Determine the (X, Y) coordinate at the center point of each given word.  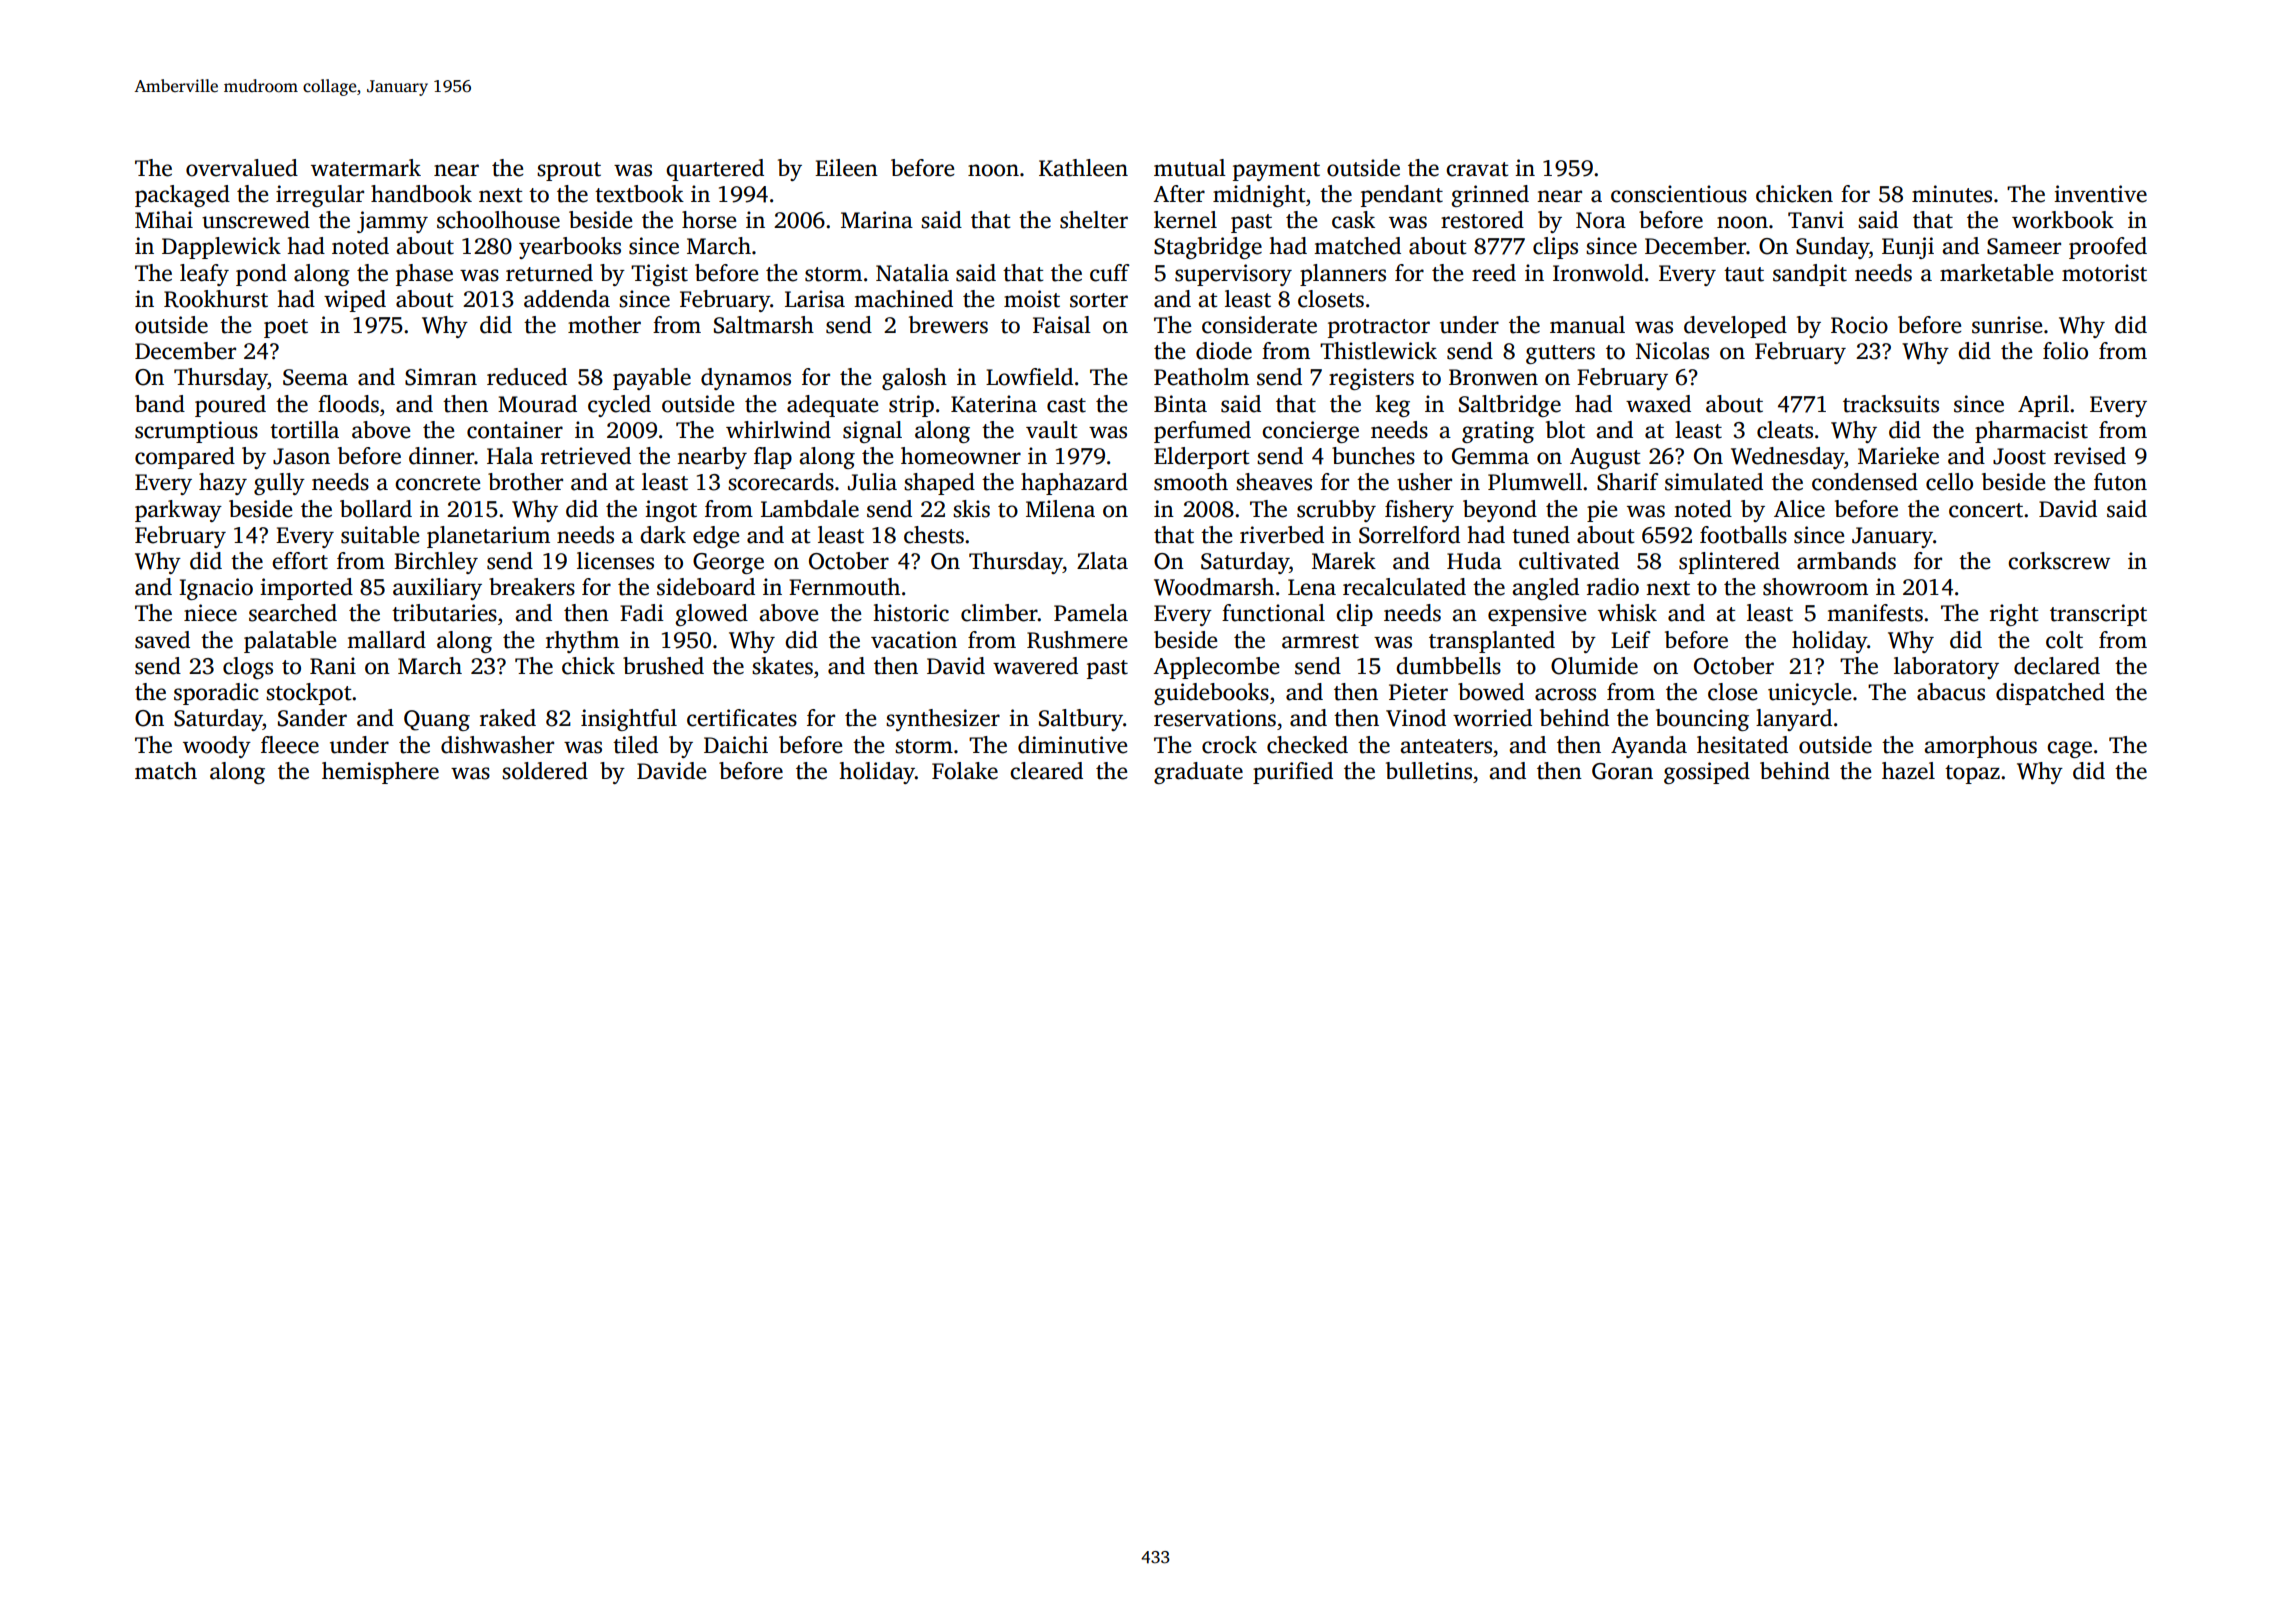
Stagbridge (1208, 248)
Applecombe (1216, 668)
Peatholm (1201, 377)
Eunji (1908, 248)
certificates (742, 718)
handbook (421, 194)
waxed (1658, 404)
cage (2069, 749)
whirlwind (778, 430)
